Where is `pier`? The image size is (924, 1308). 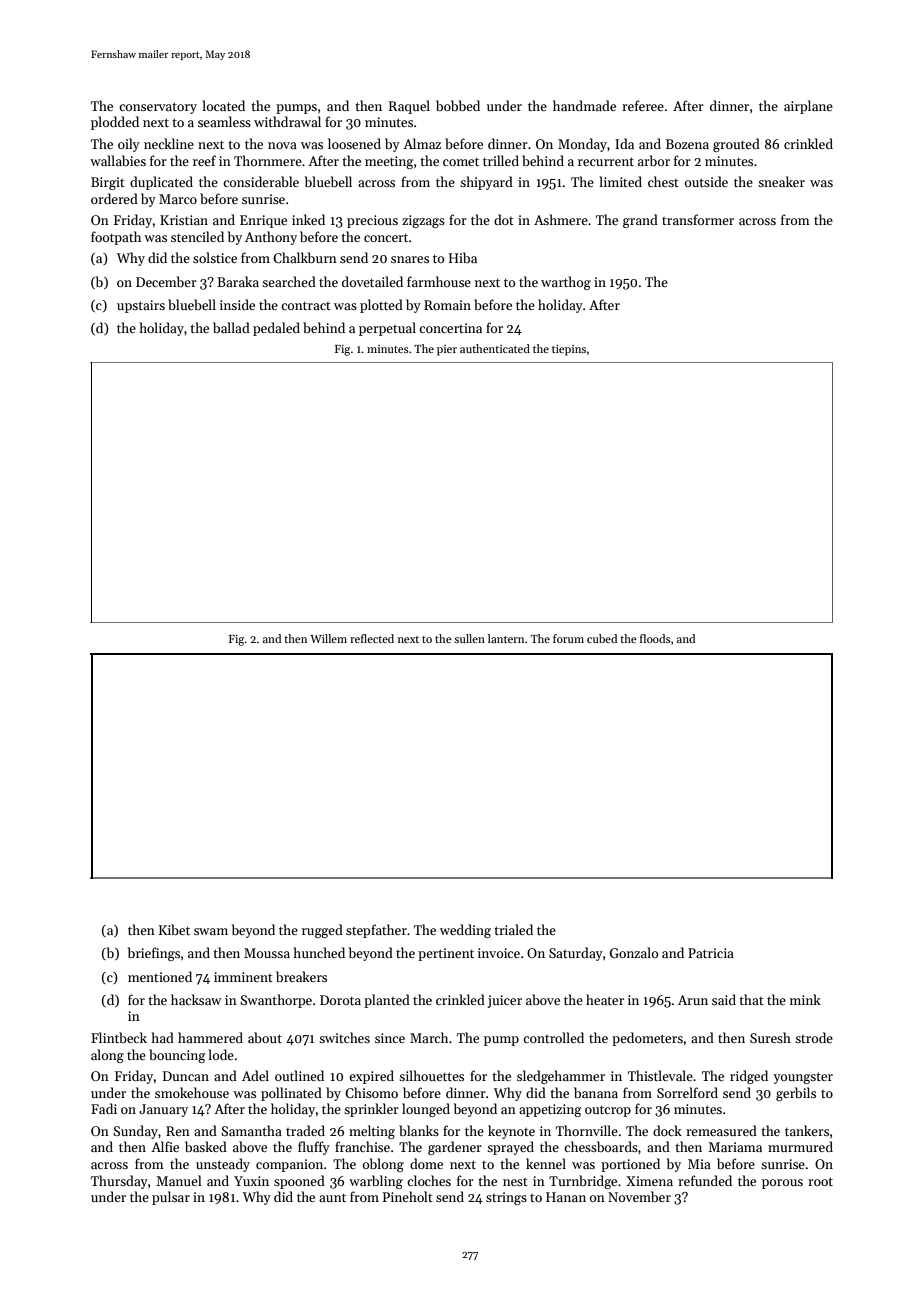
pier is located at coordinates (447, 350).
